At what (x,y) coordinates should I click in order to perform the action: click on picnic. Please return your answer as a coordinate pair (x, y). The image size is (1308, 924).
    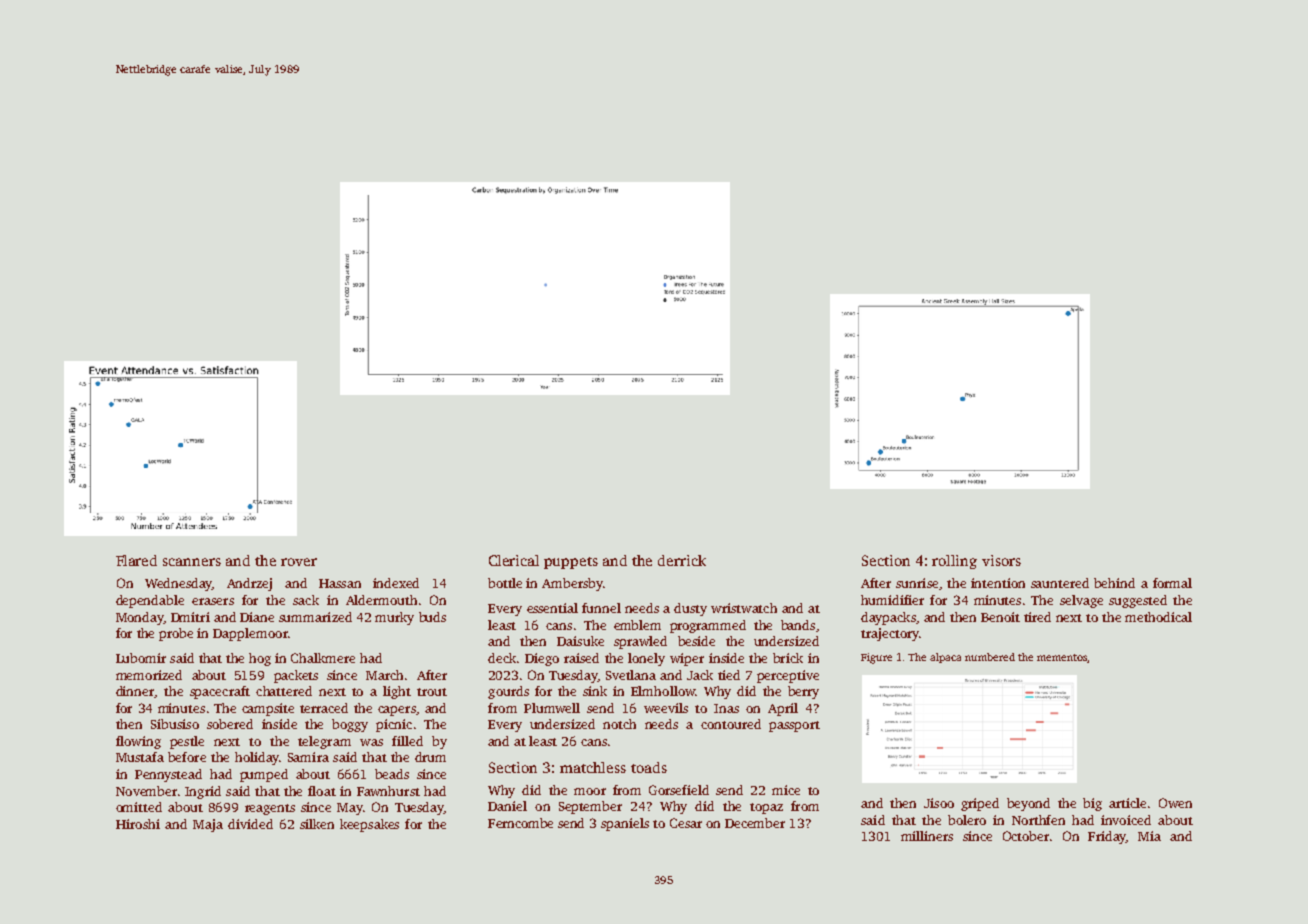
    Looking at the image, I should click on (394, 725).
